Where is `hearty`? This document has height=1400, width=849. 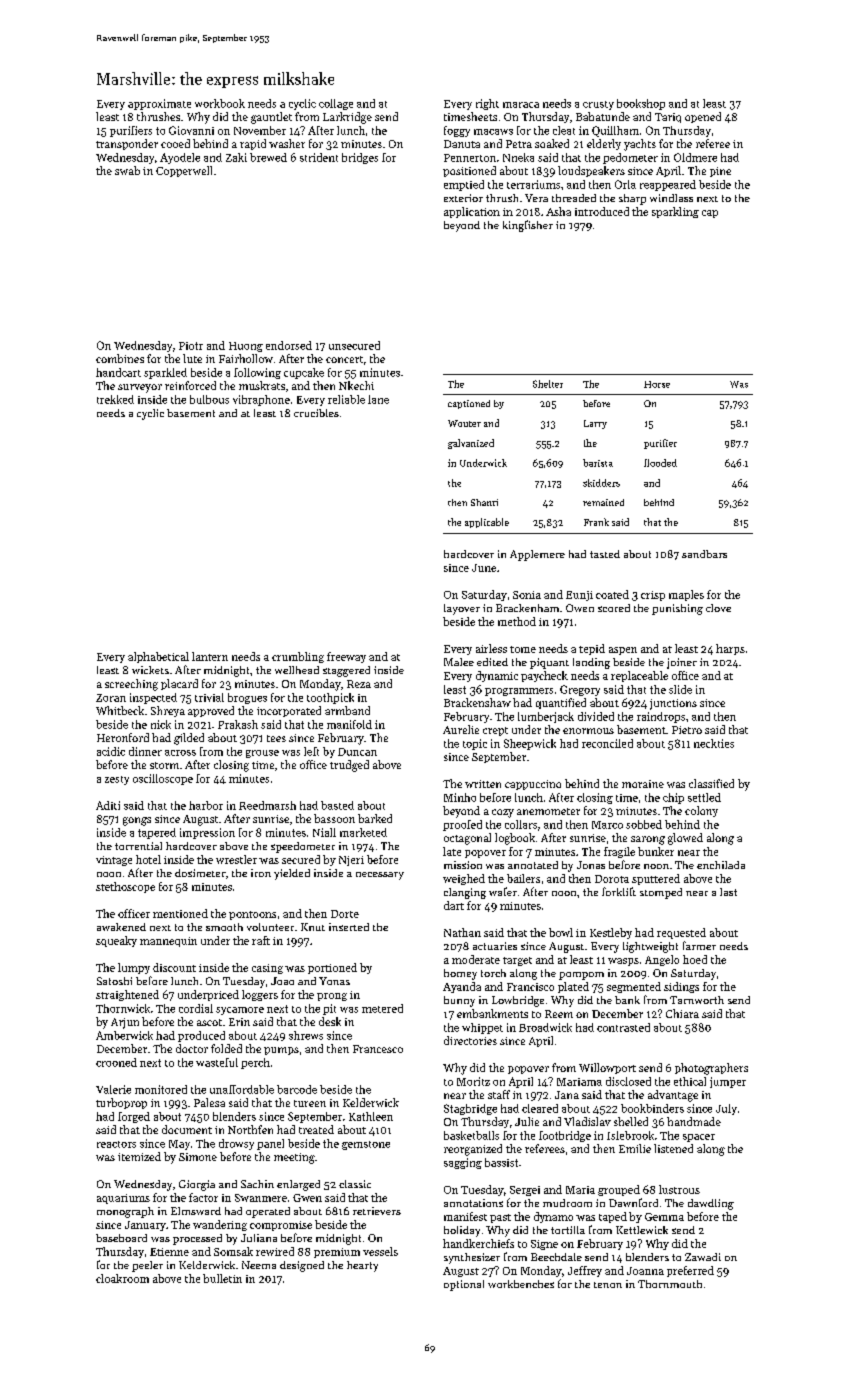
hearty is located at coordinates (362, 1266).
